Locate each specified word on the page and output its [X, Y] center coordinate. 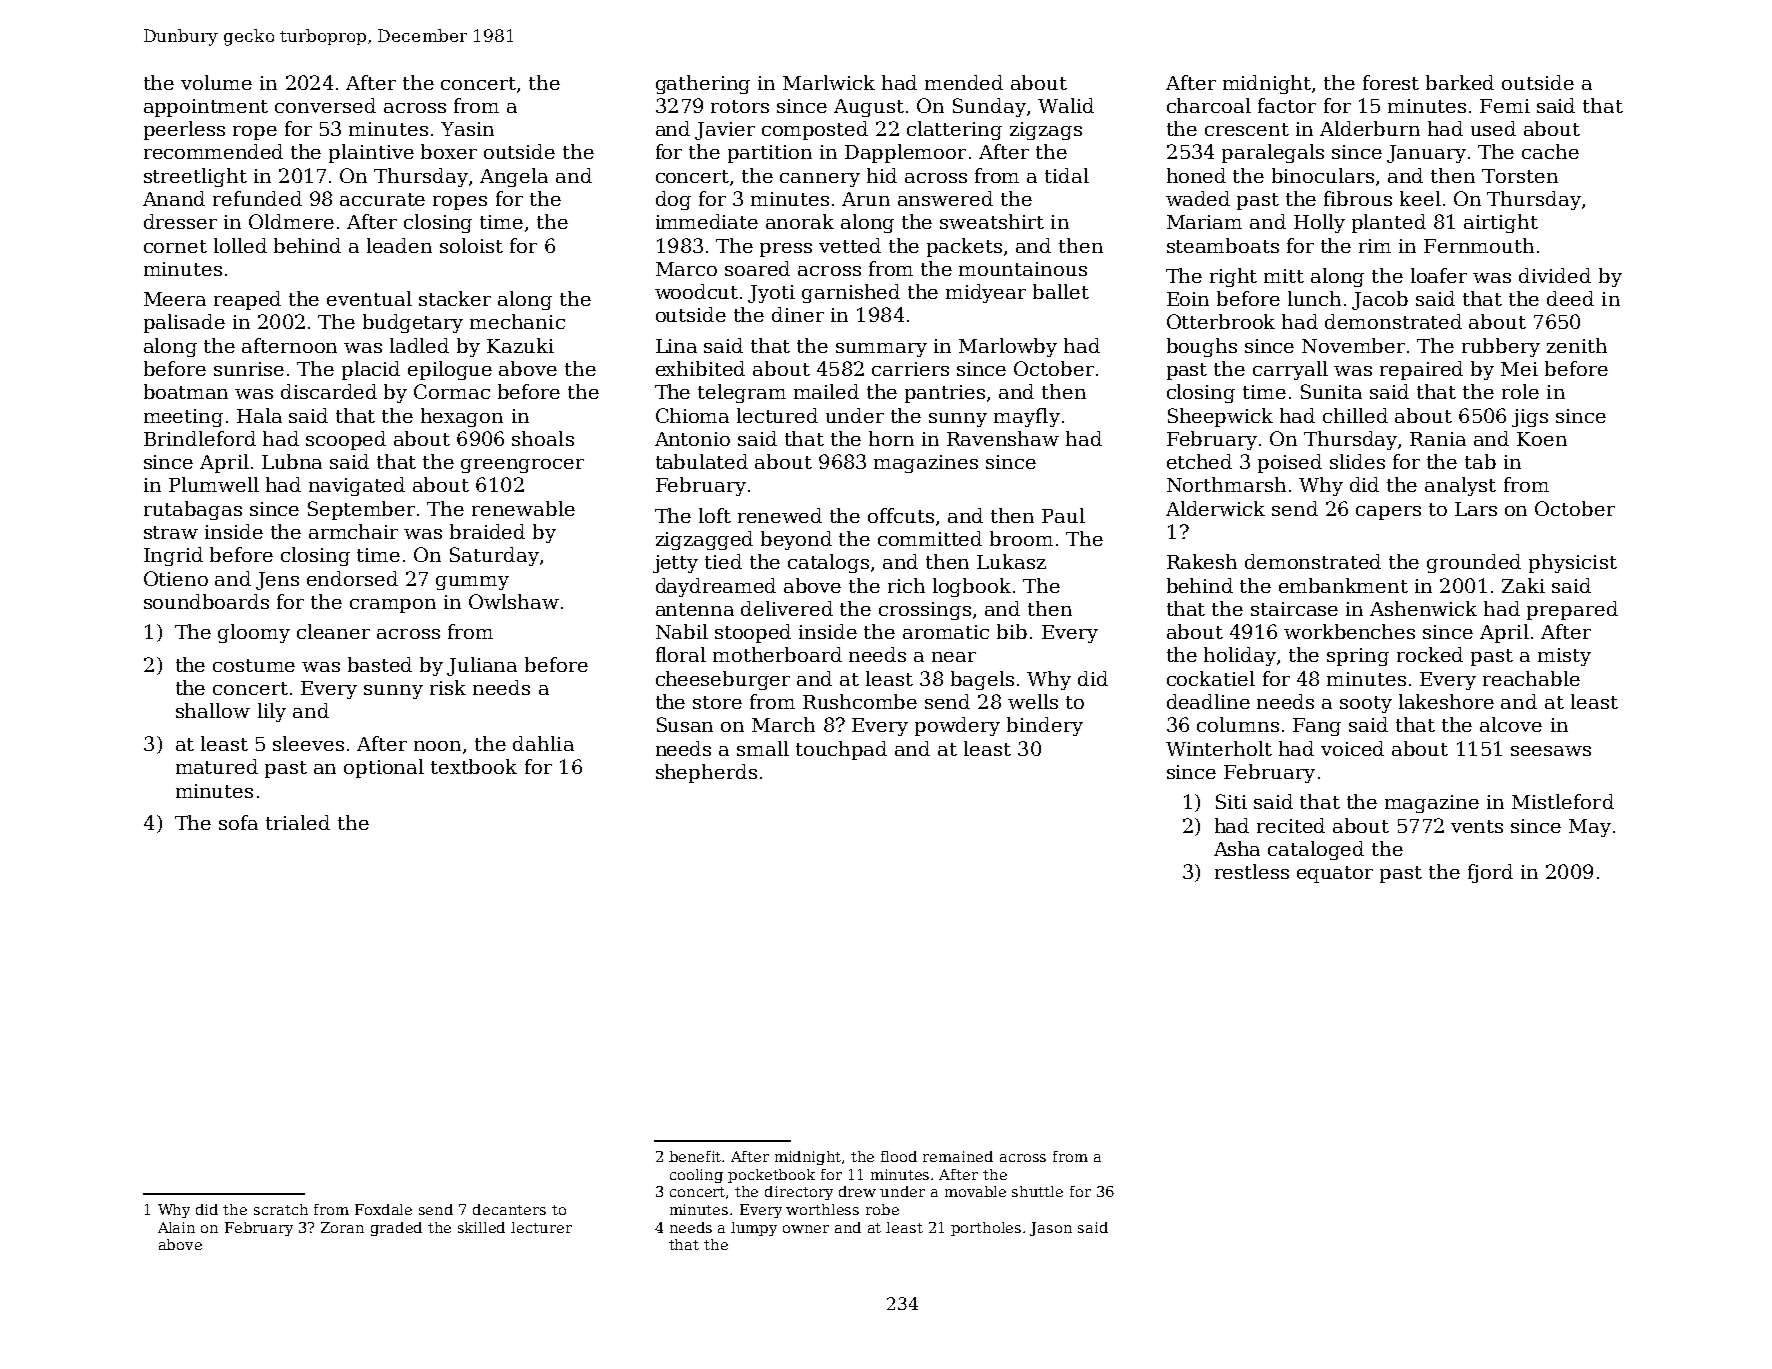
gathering [703, 84]
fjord [1490, 873]
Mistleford [1563, 801]
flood [899, 1156]
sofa [238, 822]
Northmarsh [1226, 484]
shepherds [706, 773]
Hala [259, 415]
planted [1389, 223]
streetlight [195, 177]
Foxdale [383, 1209]
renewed [780, 515]
